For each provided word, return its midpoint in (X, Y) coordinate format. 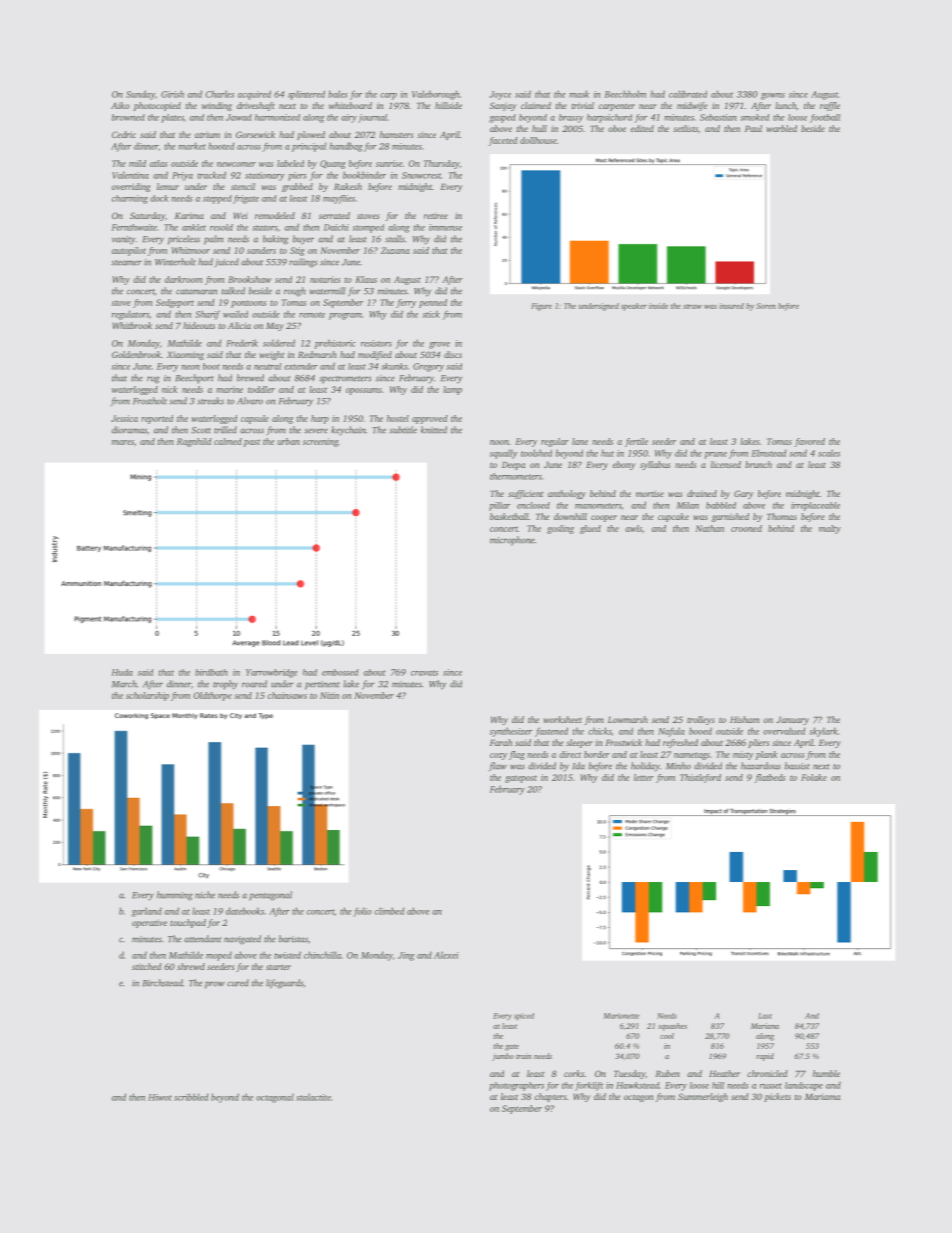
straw (692, 306)
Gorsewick (255, 134)
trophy (225, 685)
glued (590, 529)
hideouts (199, 325)
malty (830, 529)
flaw (498, 767)
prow (215, 985)
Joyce (500, 95)
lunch (785, 105)
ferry (406, 303)
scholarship (147, 696)
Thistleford (700, 778)
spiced (524, 1016)
